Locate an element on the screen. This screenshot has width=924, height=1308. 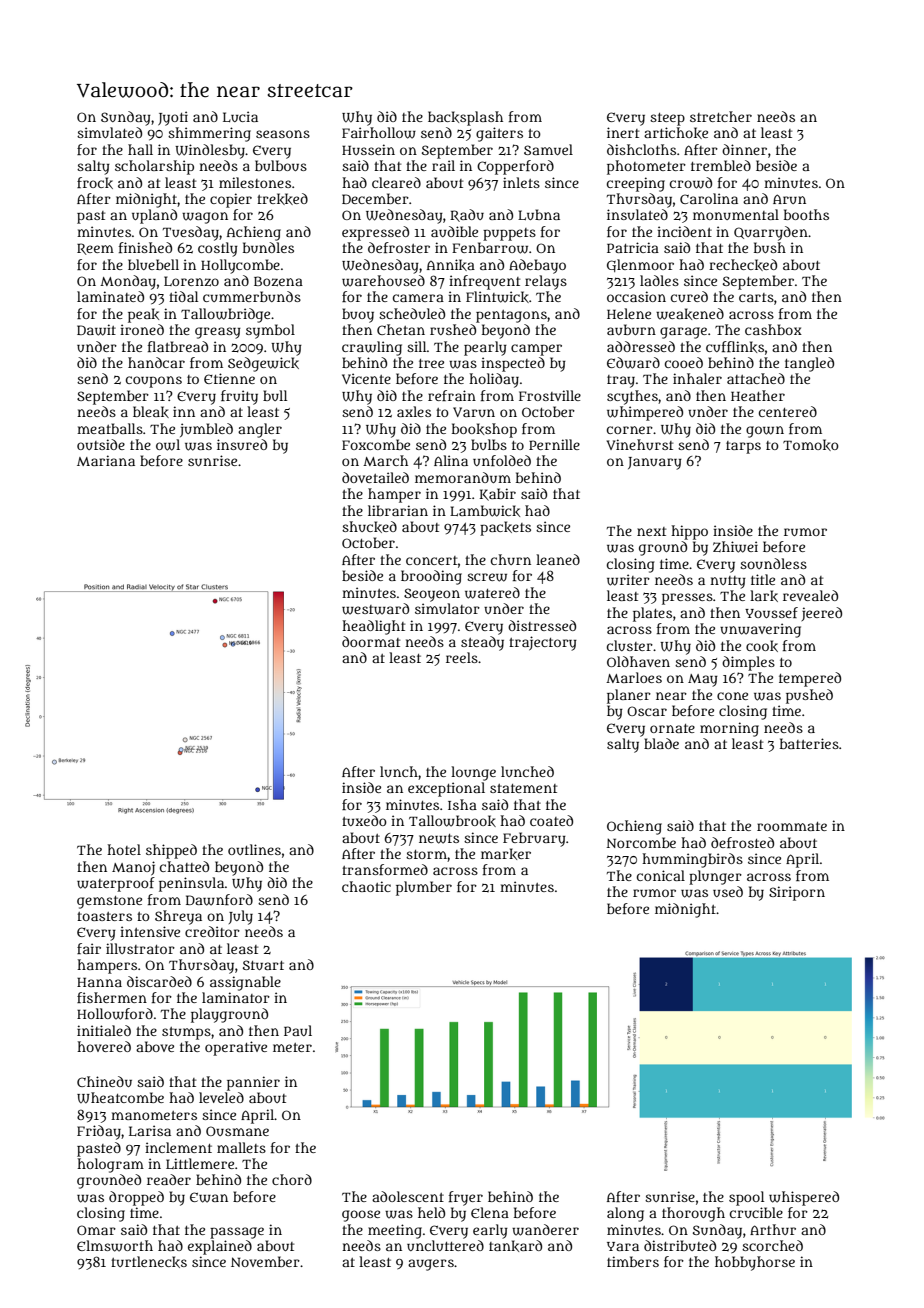
rushed is located at coordinates (453, 329).
